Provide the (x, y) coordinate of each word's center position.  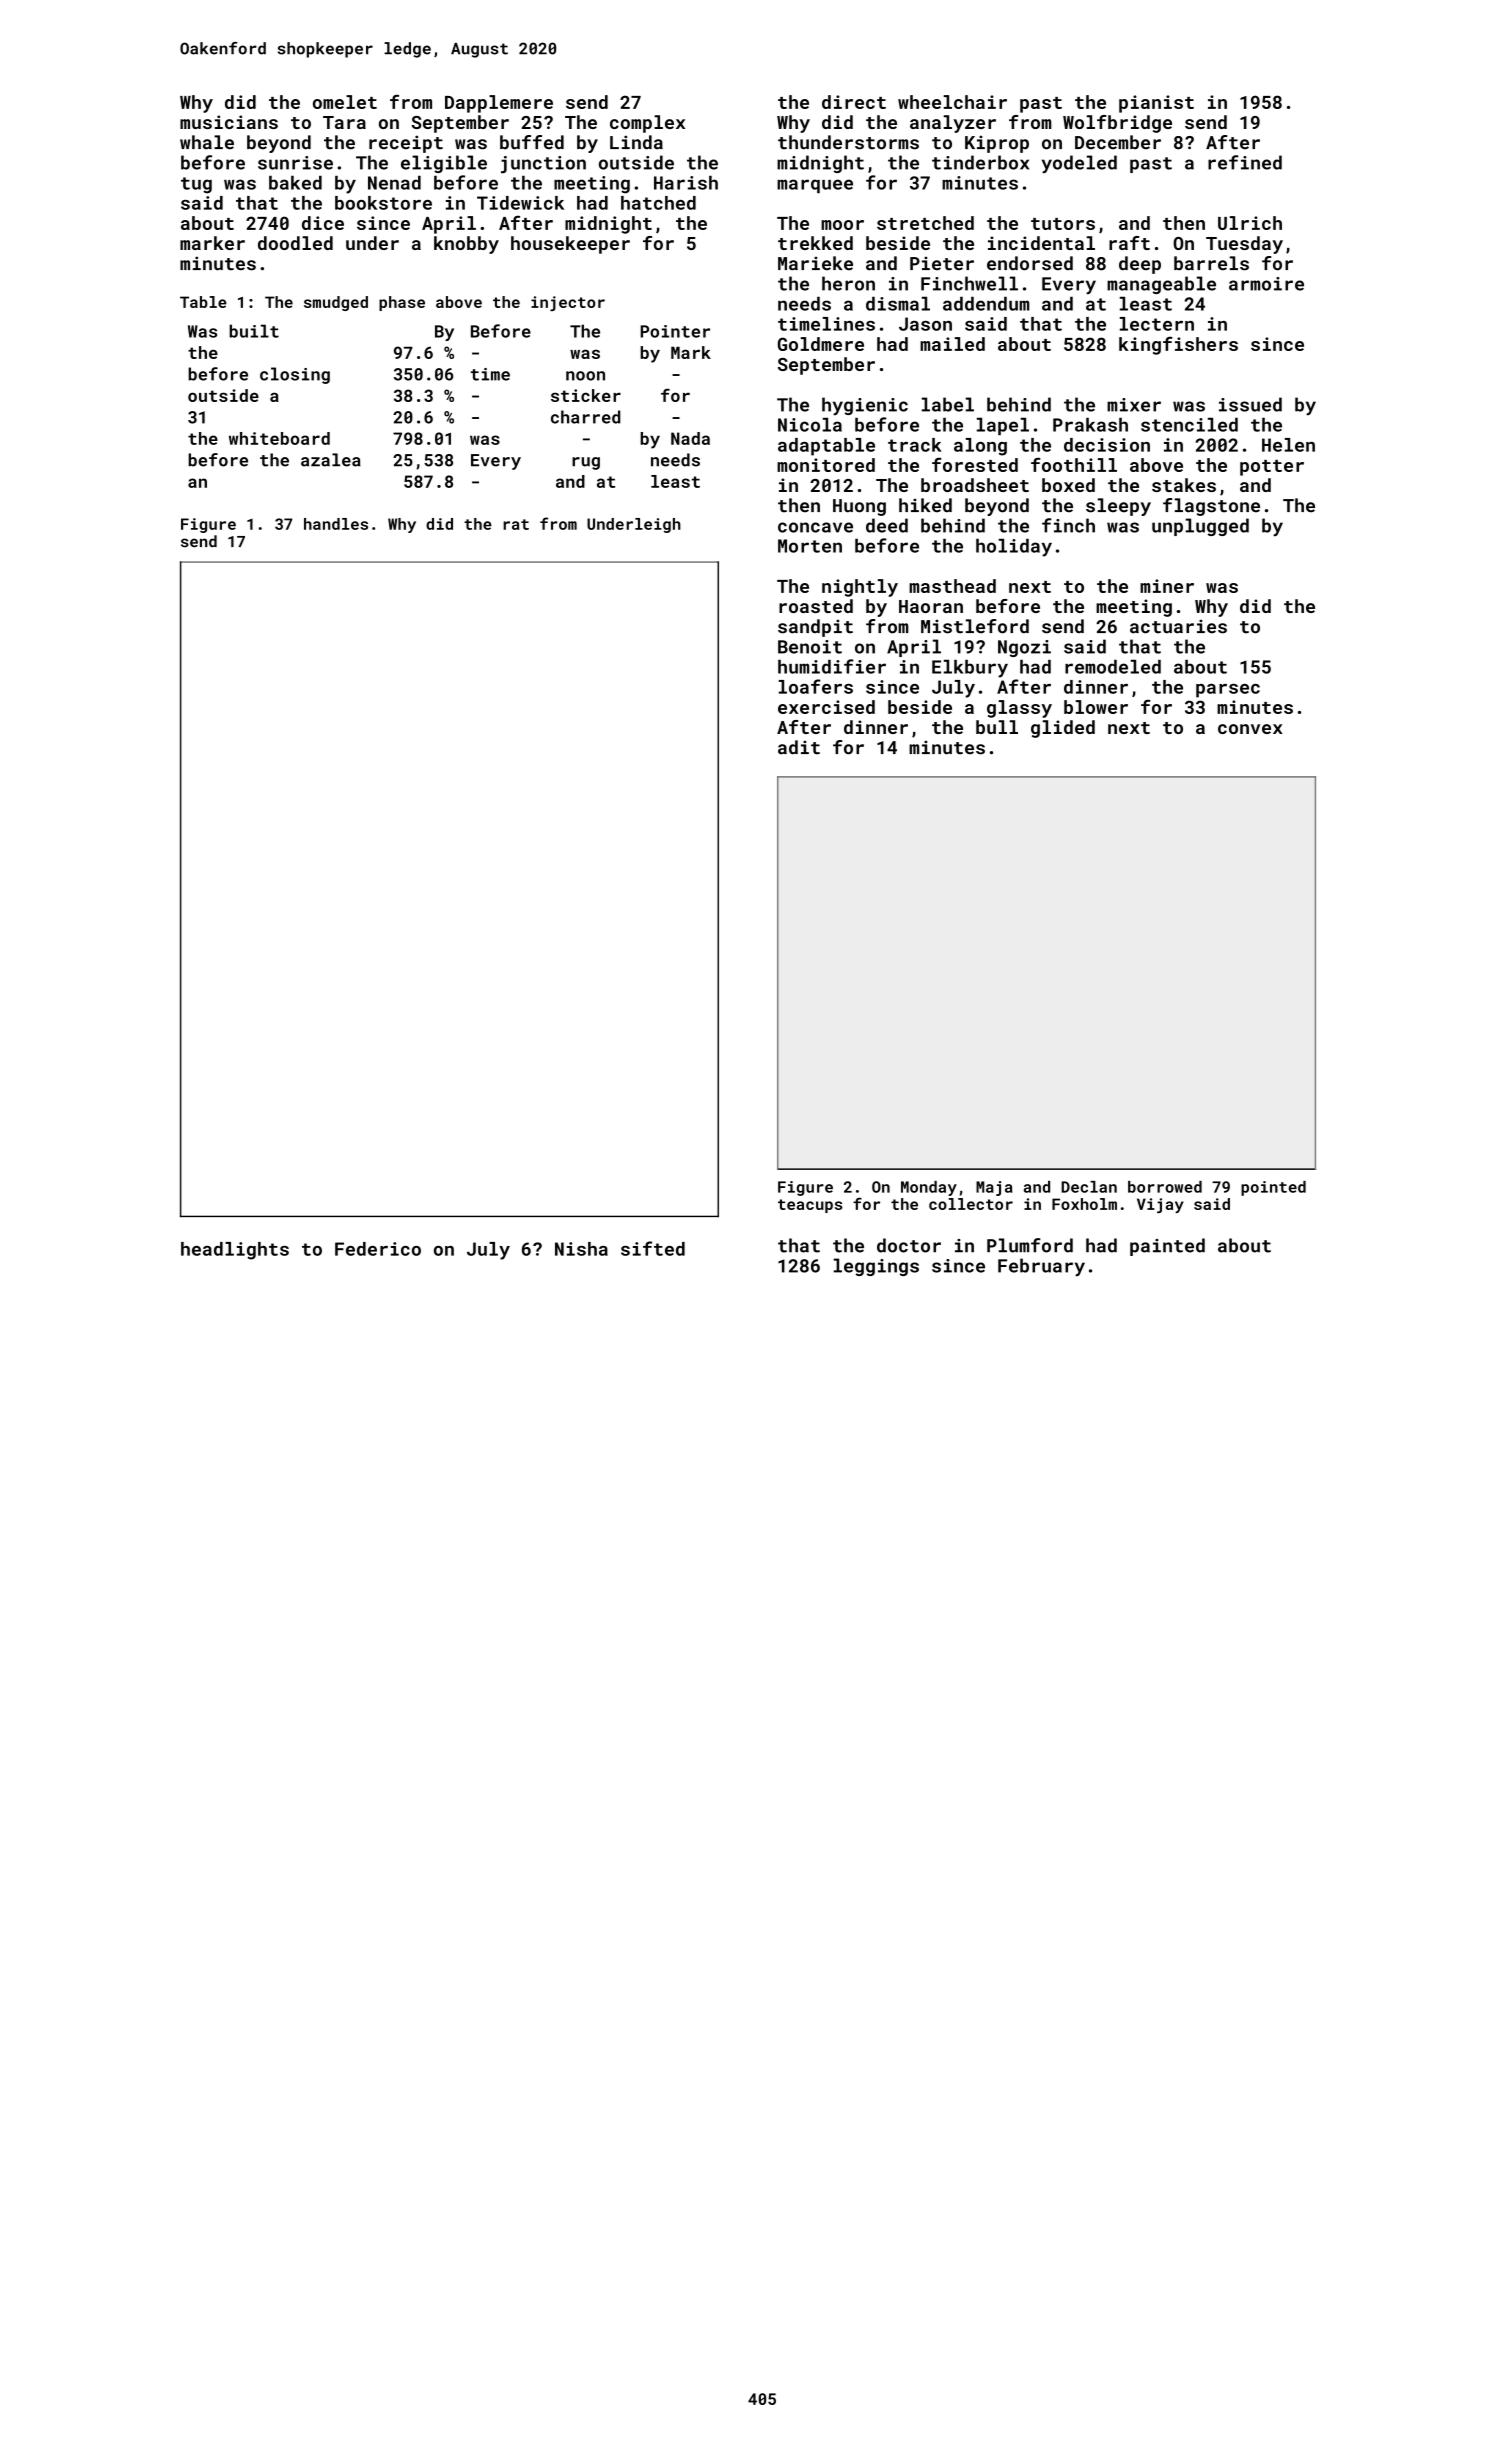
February (1041, 1267)
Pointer (675, 331)
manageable (1161, 285)
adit (799, 747)
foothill (1074, 464)
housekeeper (570, 245)
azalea (331, 460)
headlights (235, 1251)
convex (1250, 729)
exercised (826, 707)
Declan (1089, 1187)
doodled (295, 243)
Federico (378, 1249)
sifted (653, 1248)
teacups (810, 1206)
